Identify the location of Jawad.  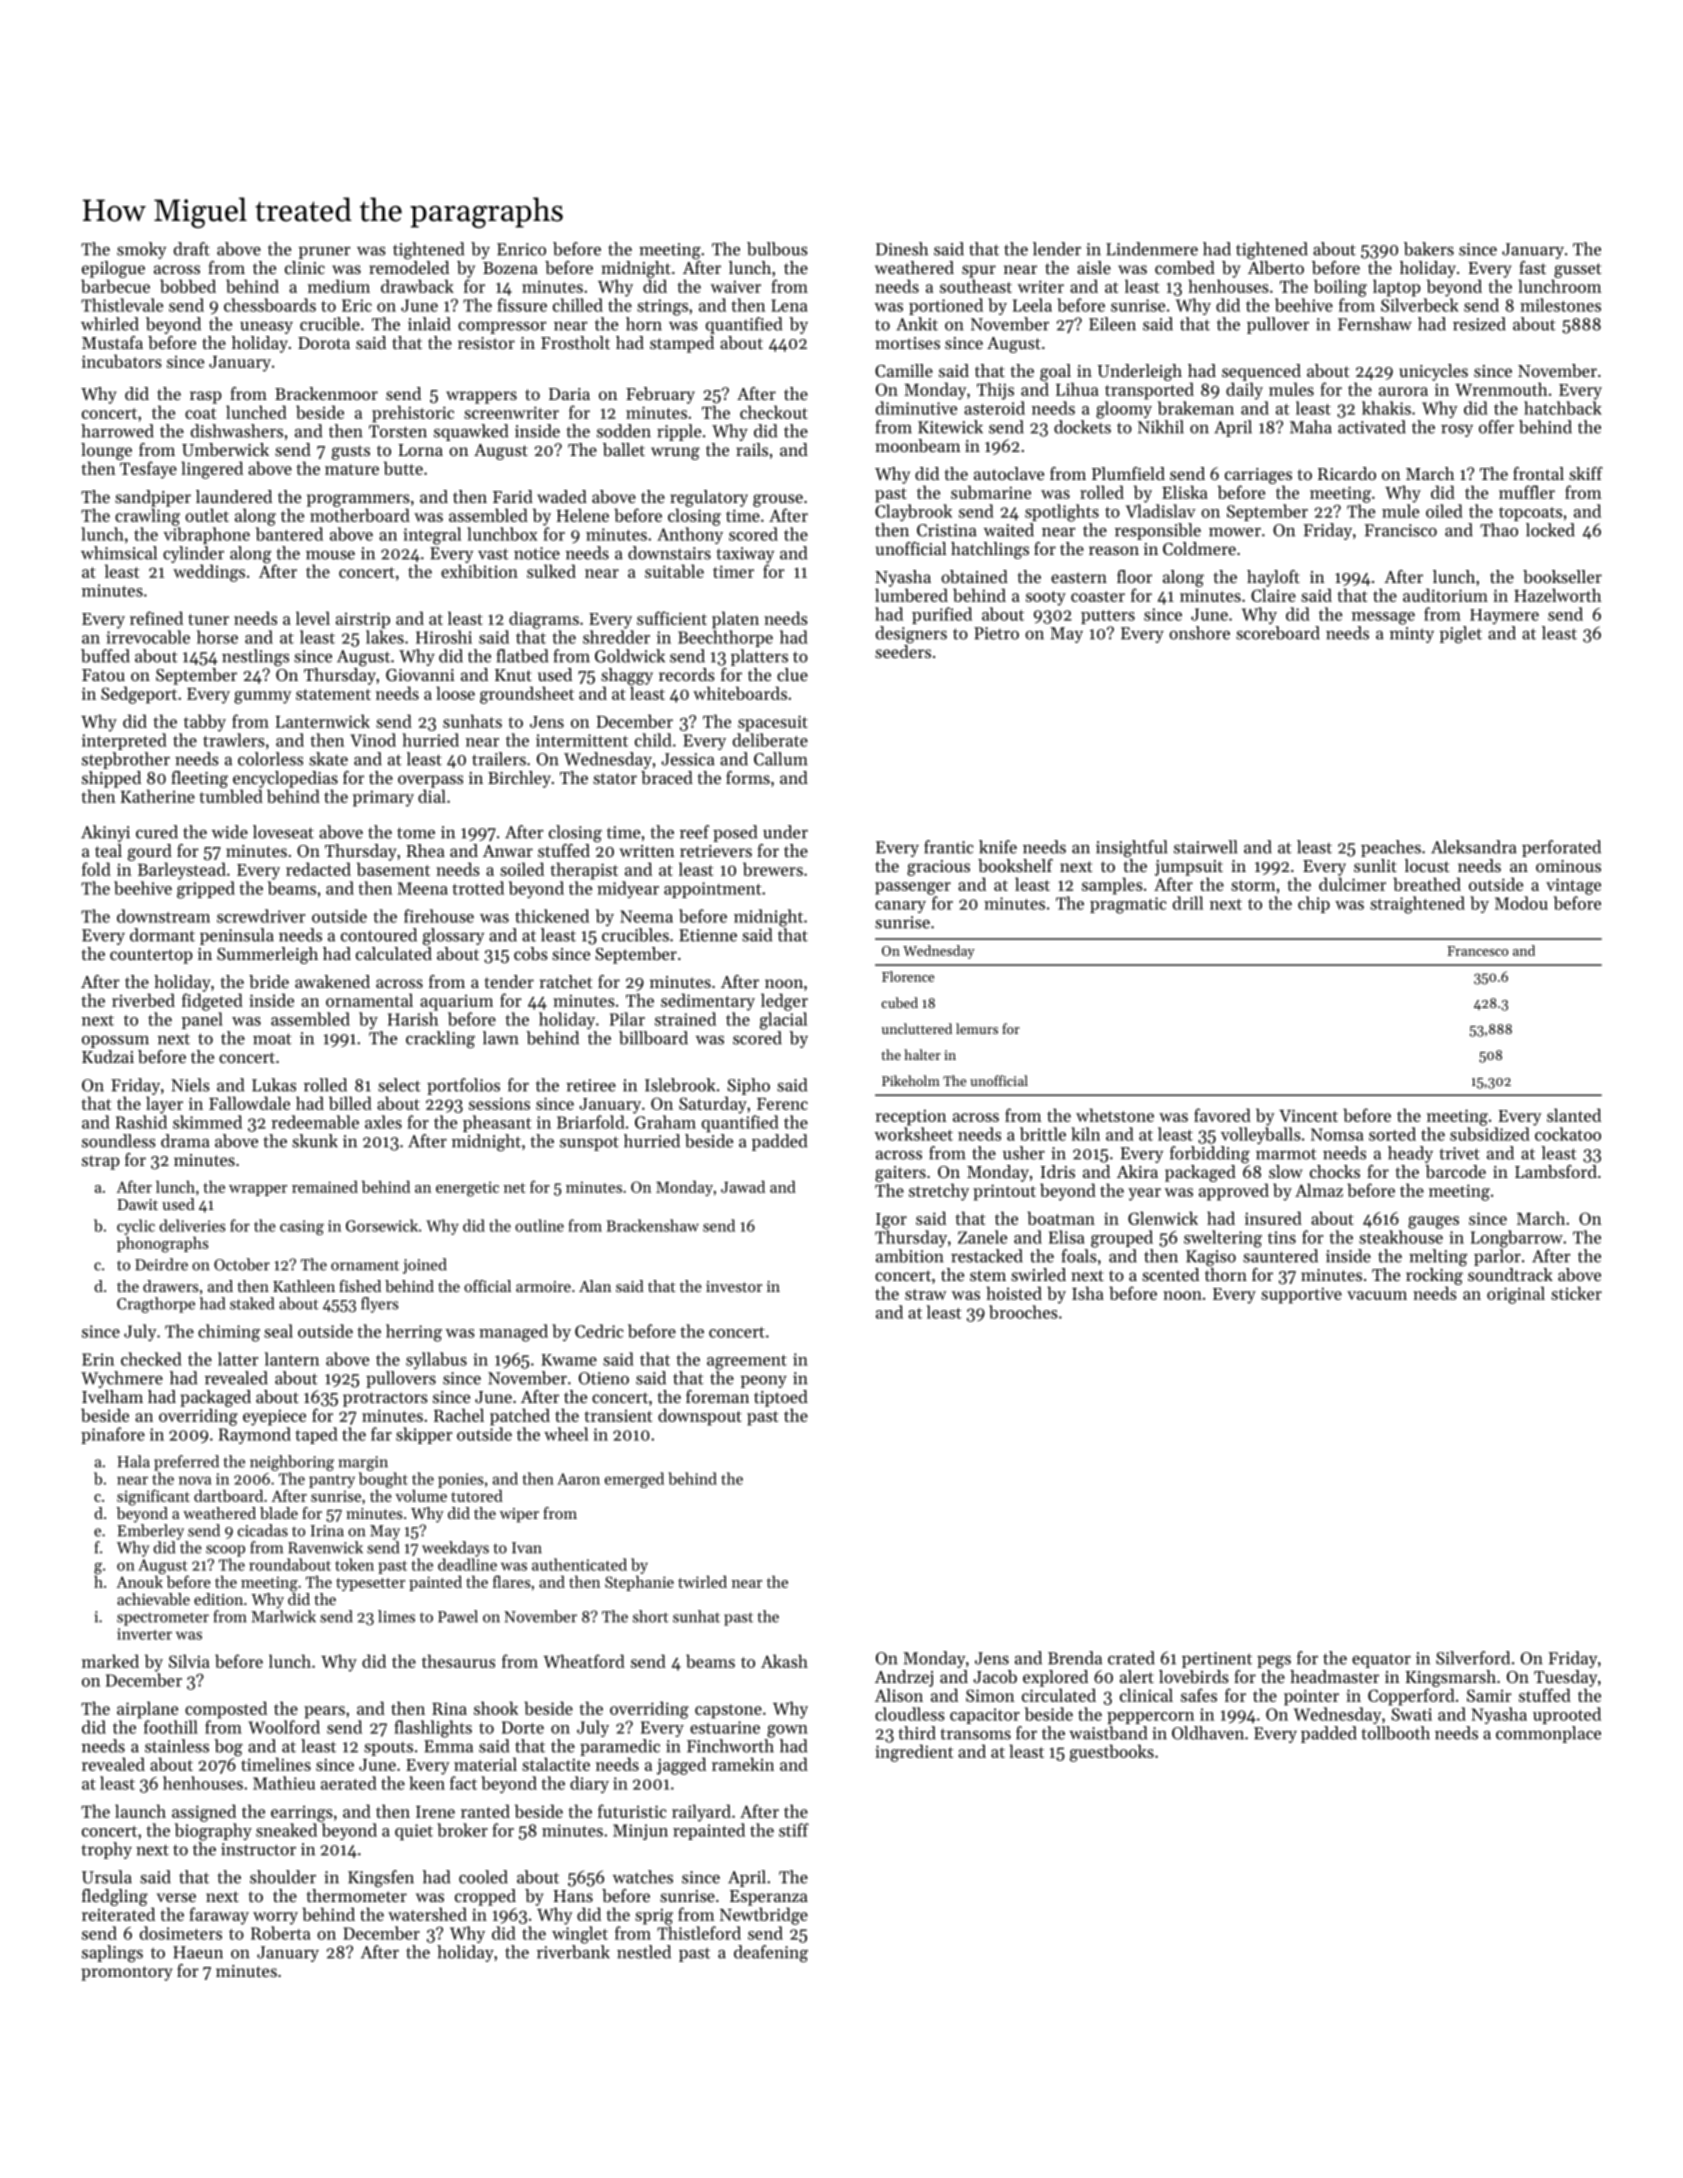
(743, 1186).
